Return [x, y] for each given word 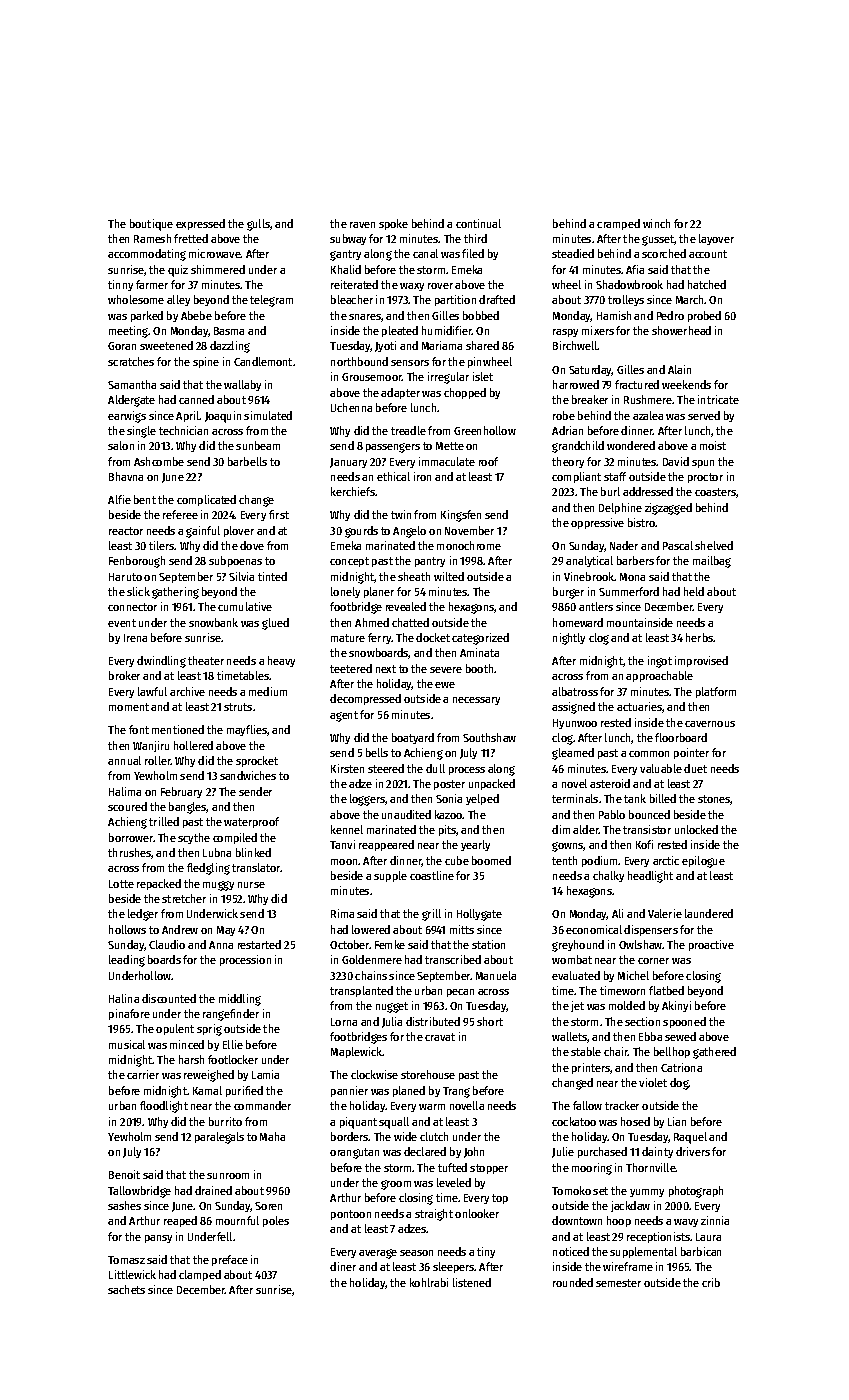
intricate [718, 399]
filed [473, 253]
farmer [152, 284]
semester [618, 1283]
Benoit [124, 1174]
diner [343, 1266]
